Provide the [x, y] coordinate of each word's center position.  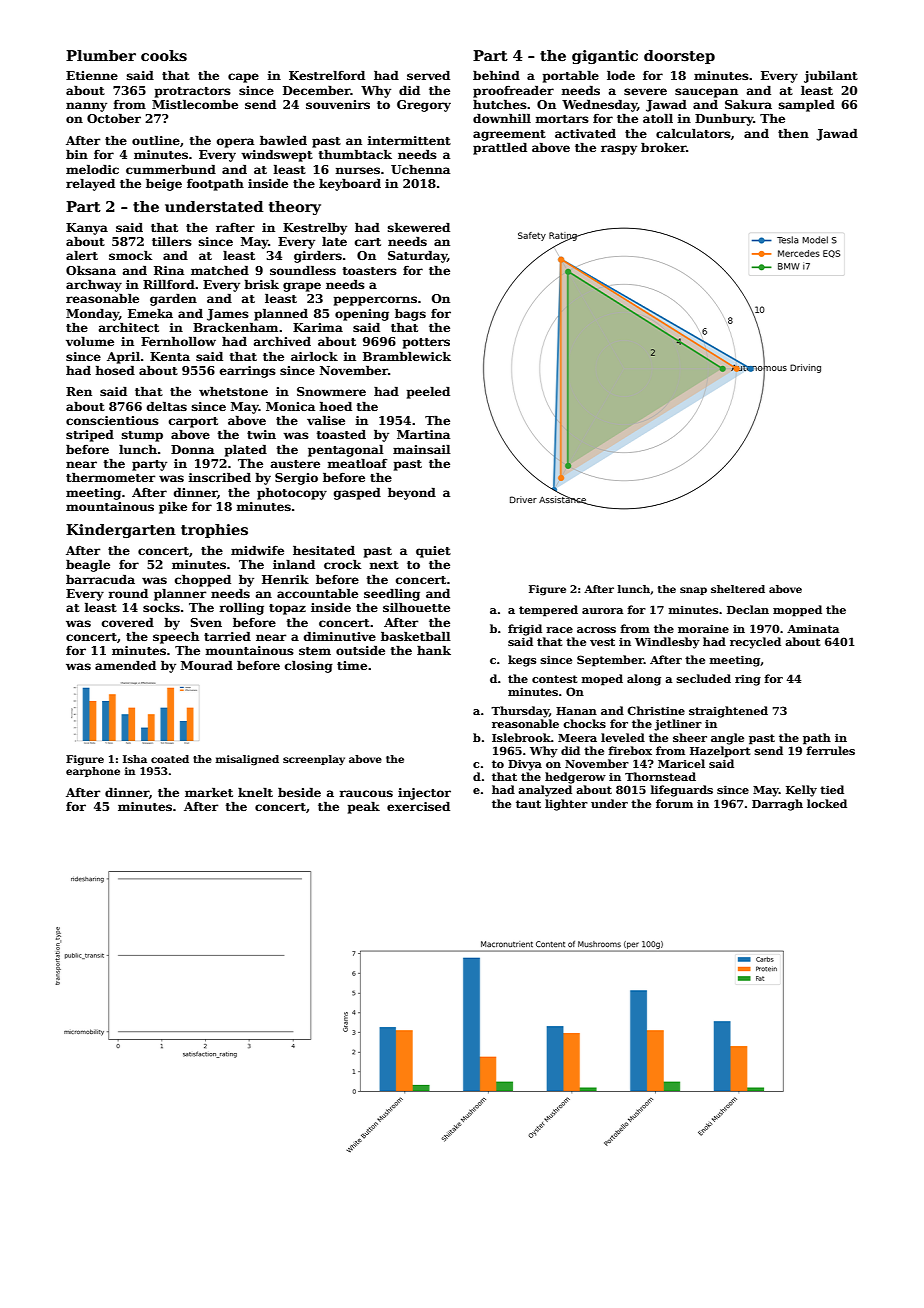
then [793, 133]
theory [295, 208]
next [384, 565]
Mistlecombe [195, 104]
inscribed [219, 477]
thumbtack [355, 154]
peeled [428, 392]
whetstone [233, 391]
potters [426, 343]
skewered [419, 227]
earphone [93, 772]
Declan [748, 609]
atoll [658, 118]
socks [161, 607]
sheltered [738, 589]
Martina [423, 434]
